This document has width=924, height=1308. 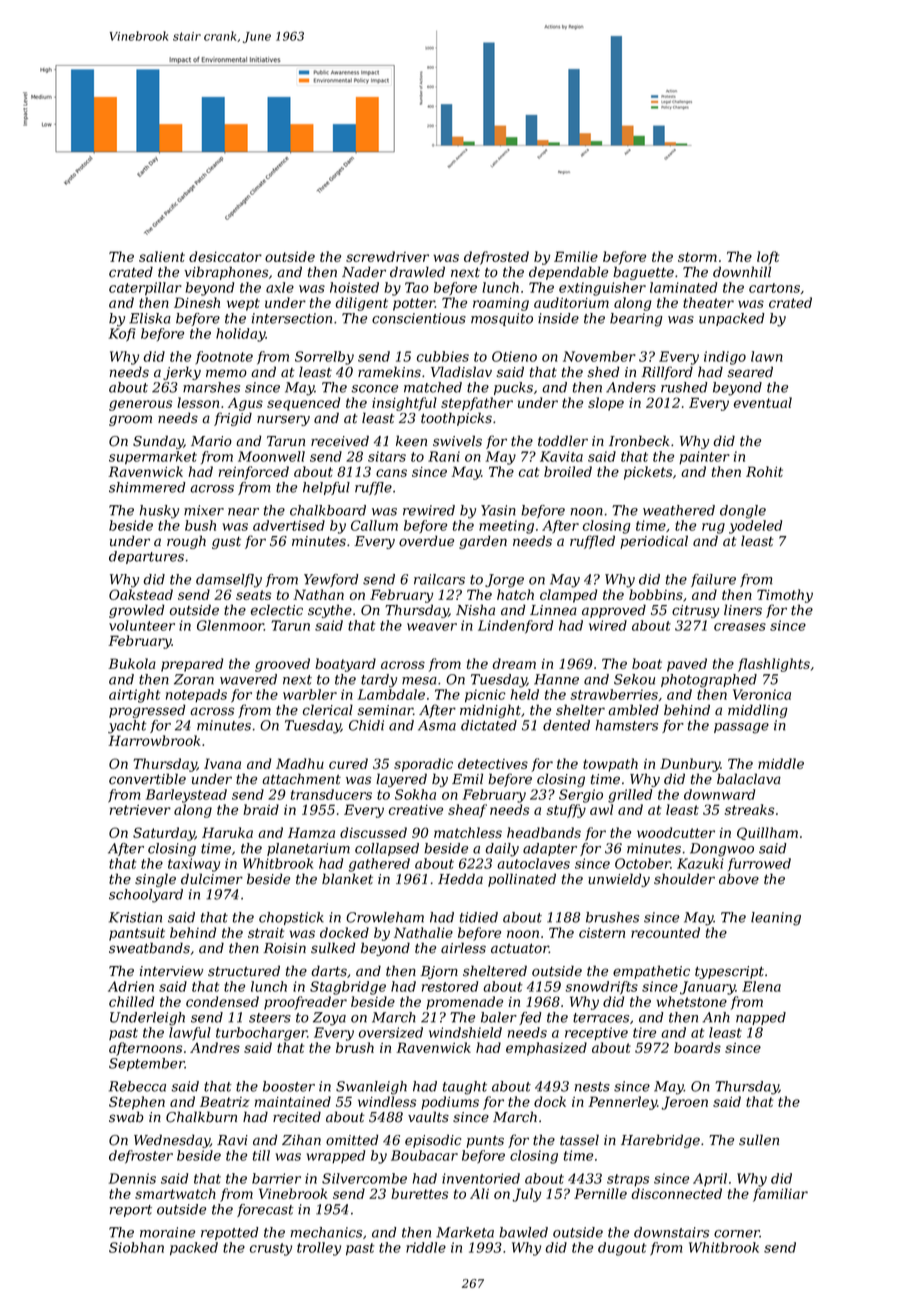 What do you see at coordinates (467, 811) in the document?
I see `sheaf` at bounding box center [467, 811].
